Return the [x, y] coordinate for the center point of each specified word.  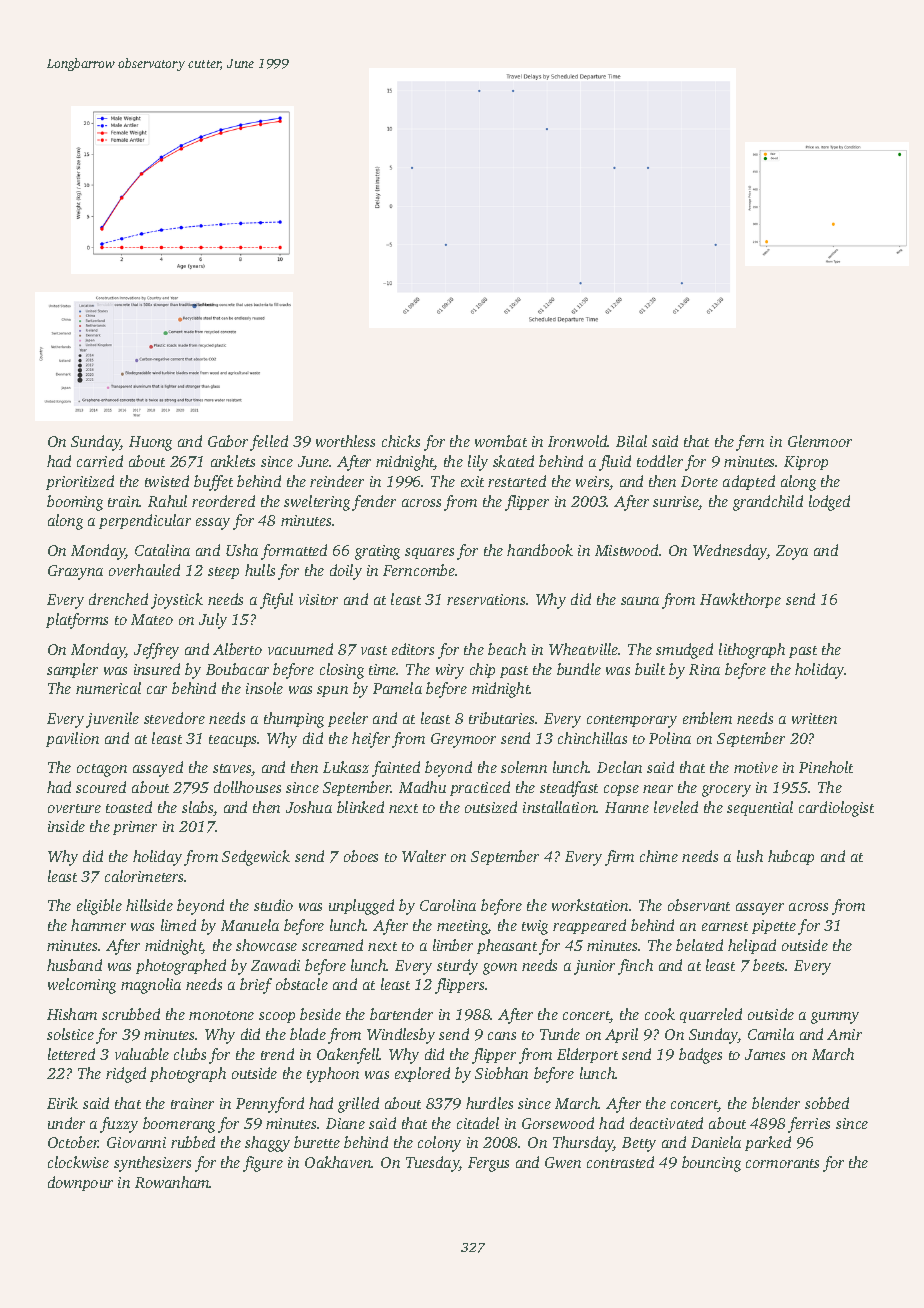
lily [478, 463]
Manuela [250, 925]
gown [500, 969]
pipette [774, 927]
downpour [80, 1183]
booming [75, 503]
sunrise [676, 503]
